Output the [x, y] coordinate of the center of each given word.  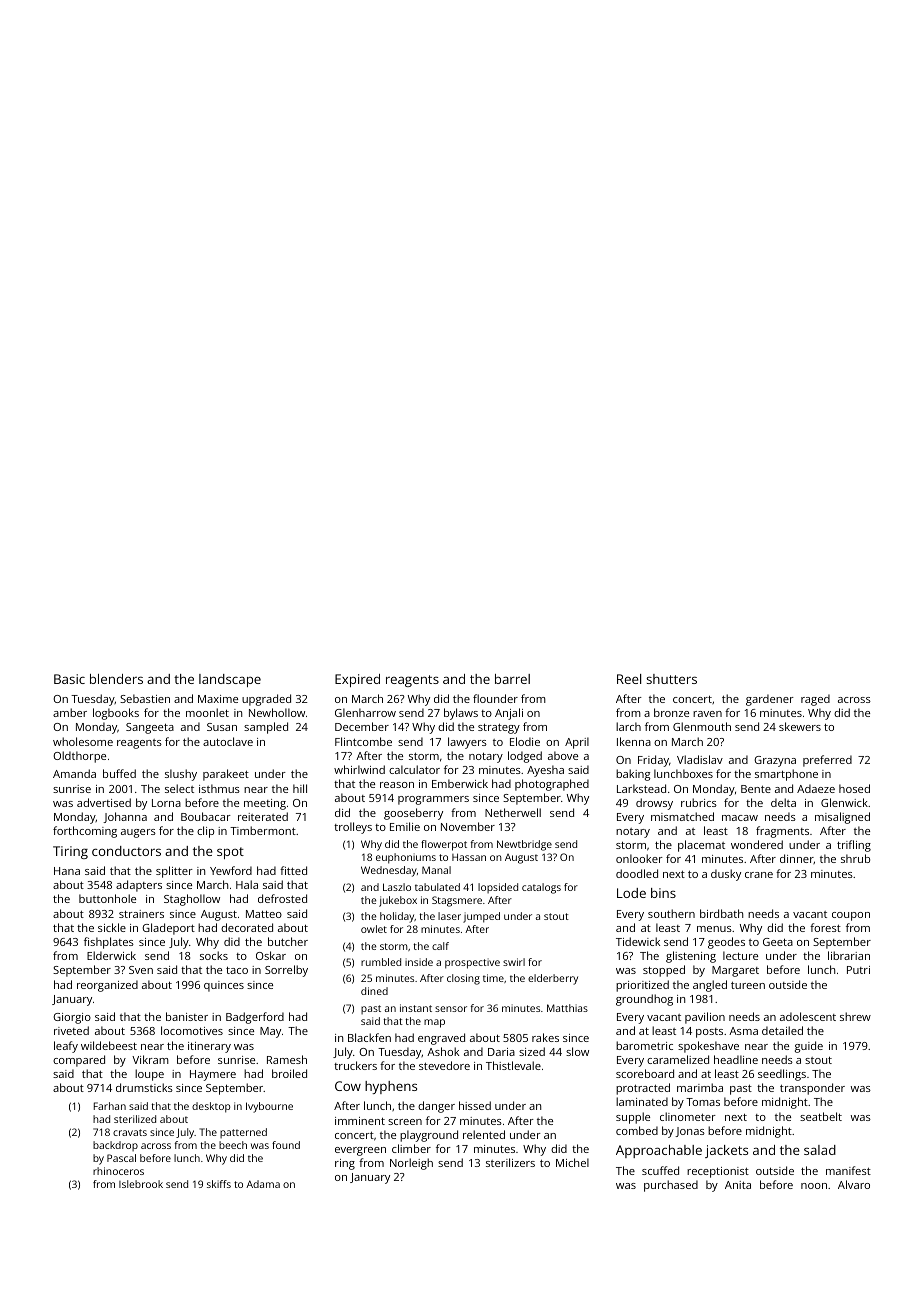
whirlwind [359, 769]
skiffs [219, 1184]
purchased [671, 1186]
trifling [854, 846]
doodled [637, 873]
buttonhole [107, 898]
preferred [827, 761]
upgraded [266, 700]
